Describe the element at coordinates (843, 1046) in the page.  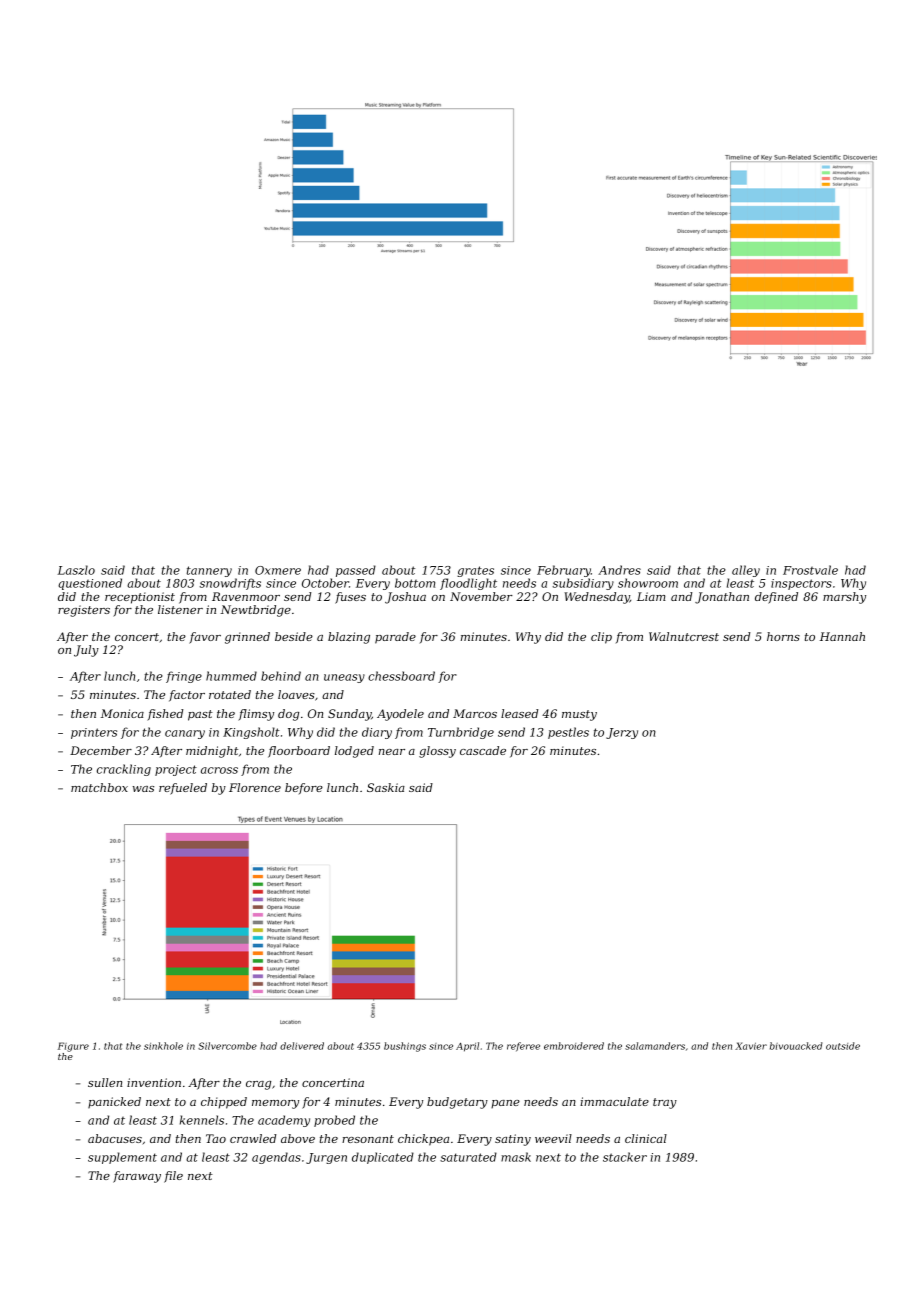
I see `outside` at that location.
